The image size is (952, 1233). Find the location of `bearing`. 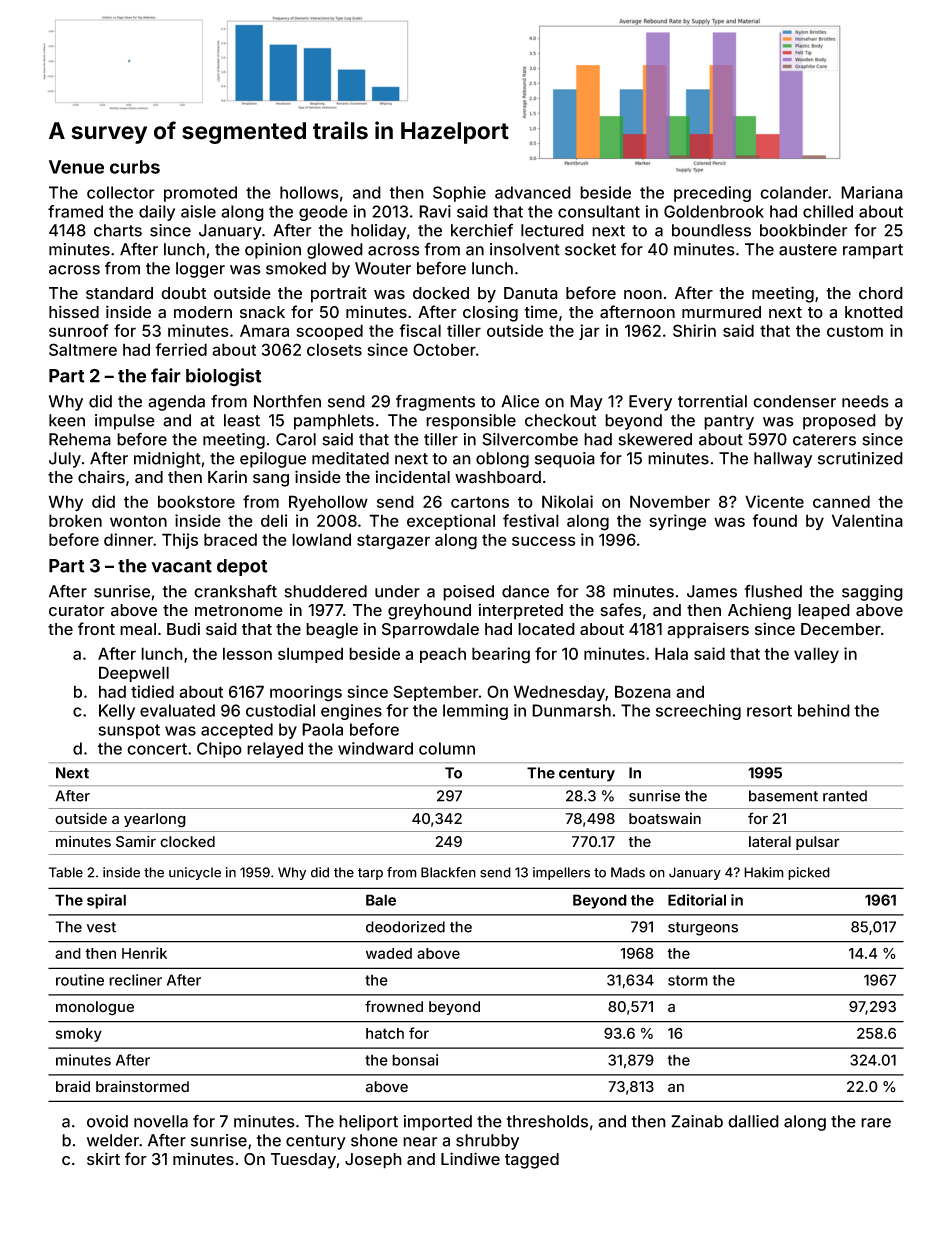

bearing is located at coordinates (501, 655).
